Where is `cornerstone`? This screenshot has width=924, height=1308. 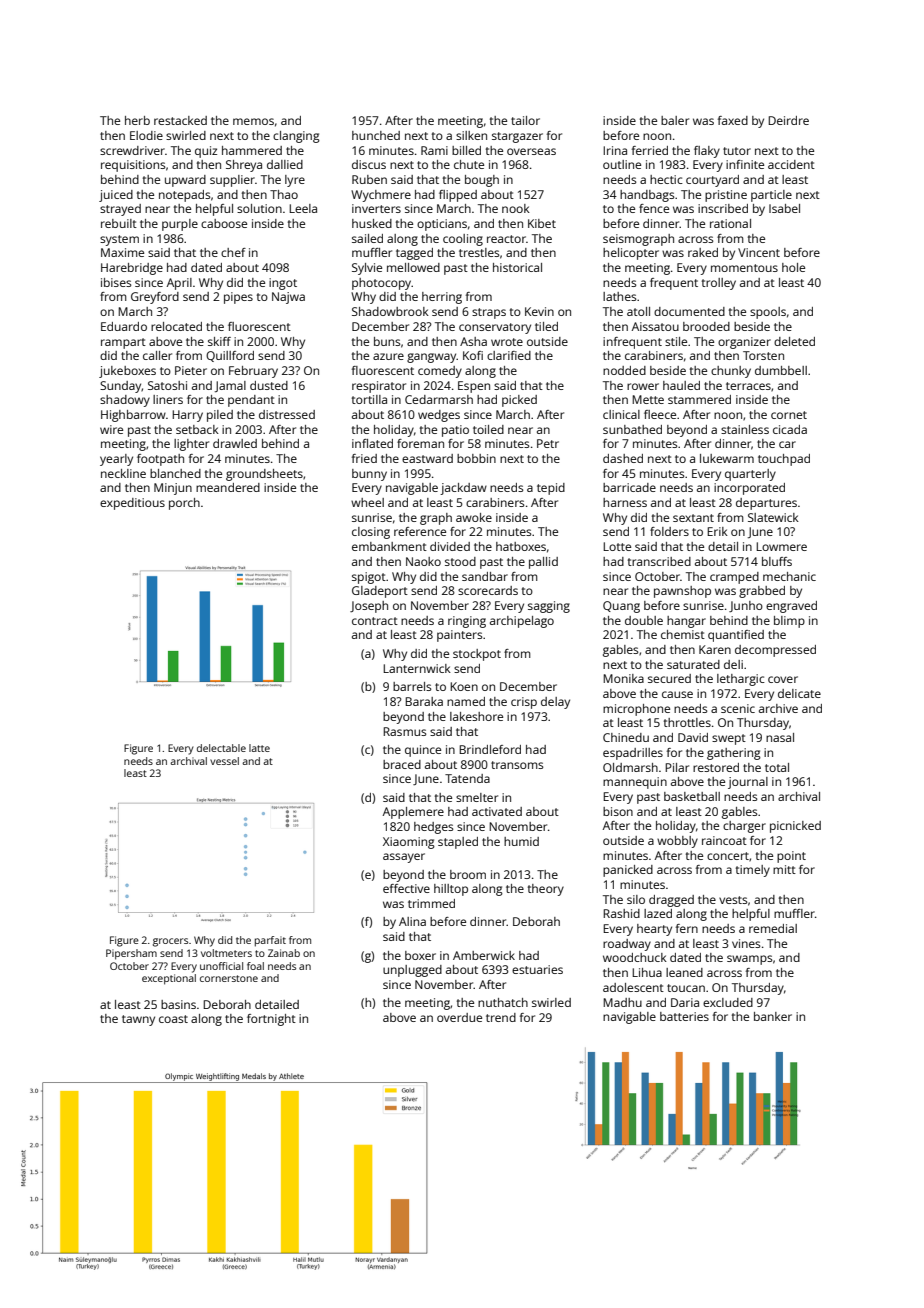 cornerstone is located at coordinates (229, 978).
